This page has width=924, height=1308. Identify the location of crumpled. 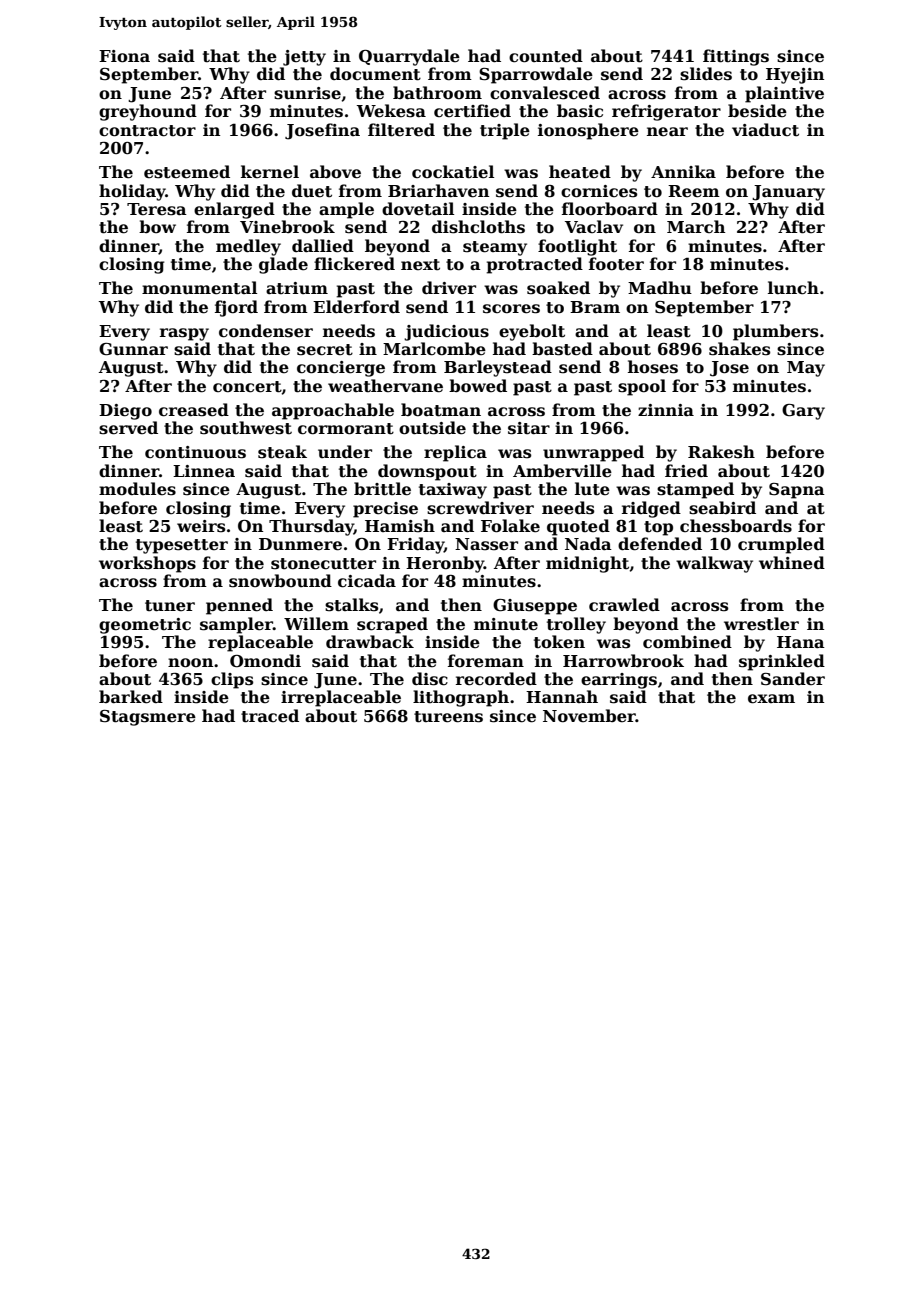
(781, 545).
